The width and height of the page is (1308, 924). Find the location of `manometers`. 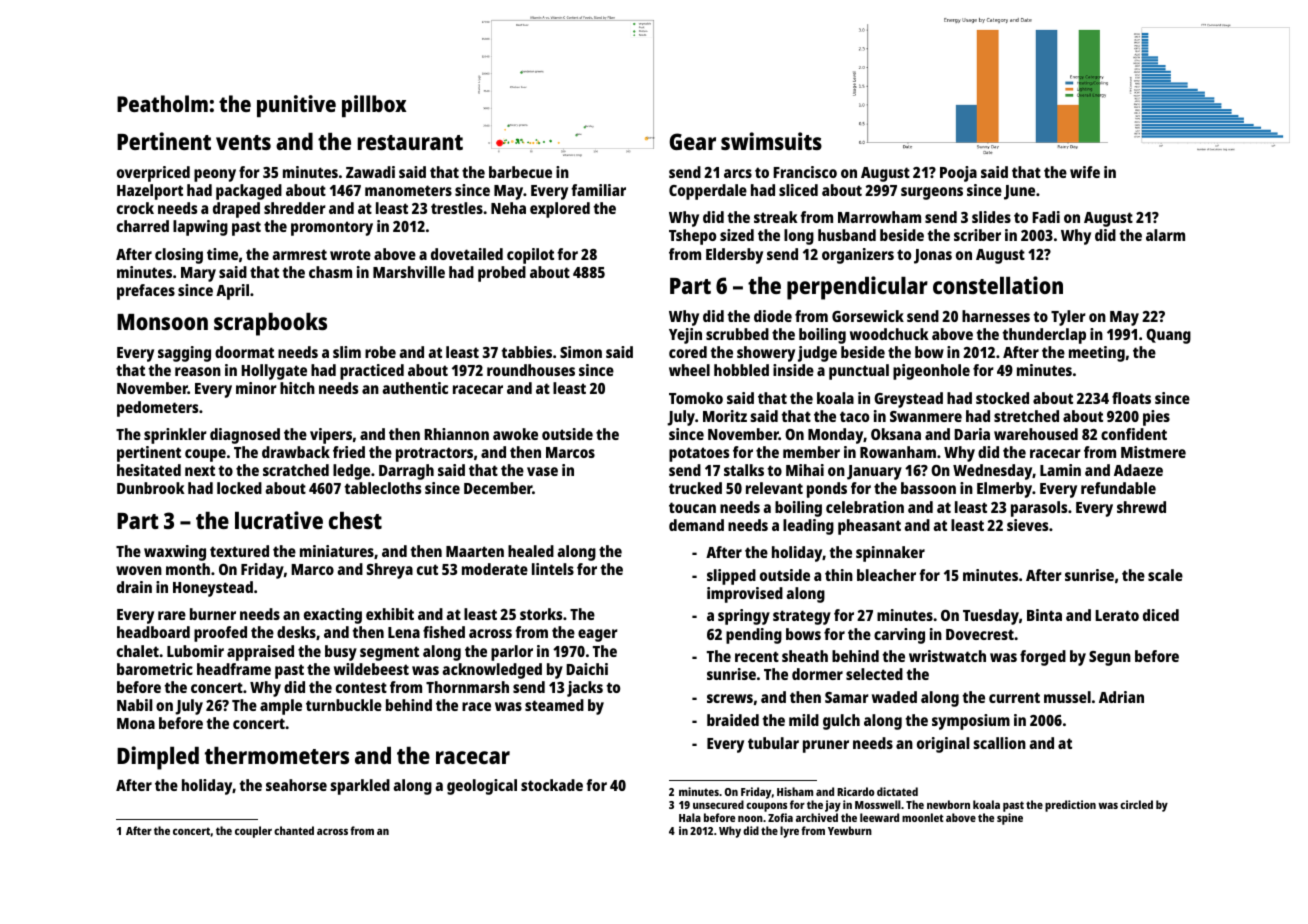

manometers is located at coordinates (408, 190).
